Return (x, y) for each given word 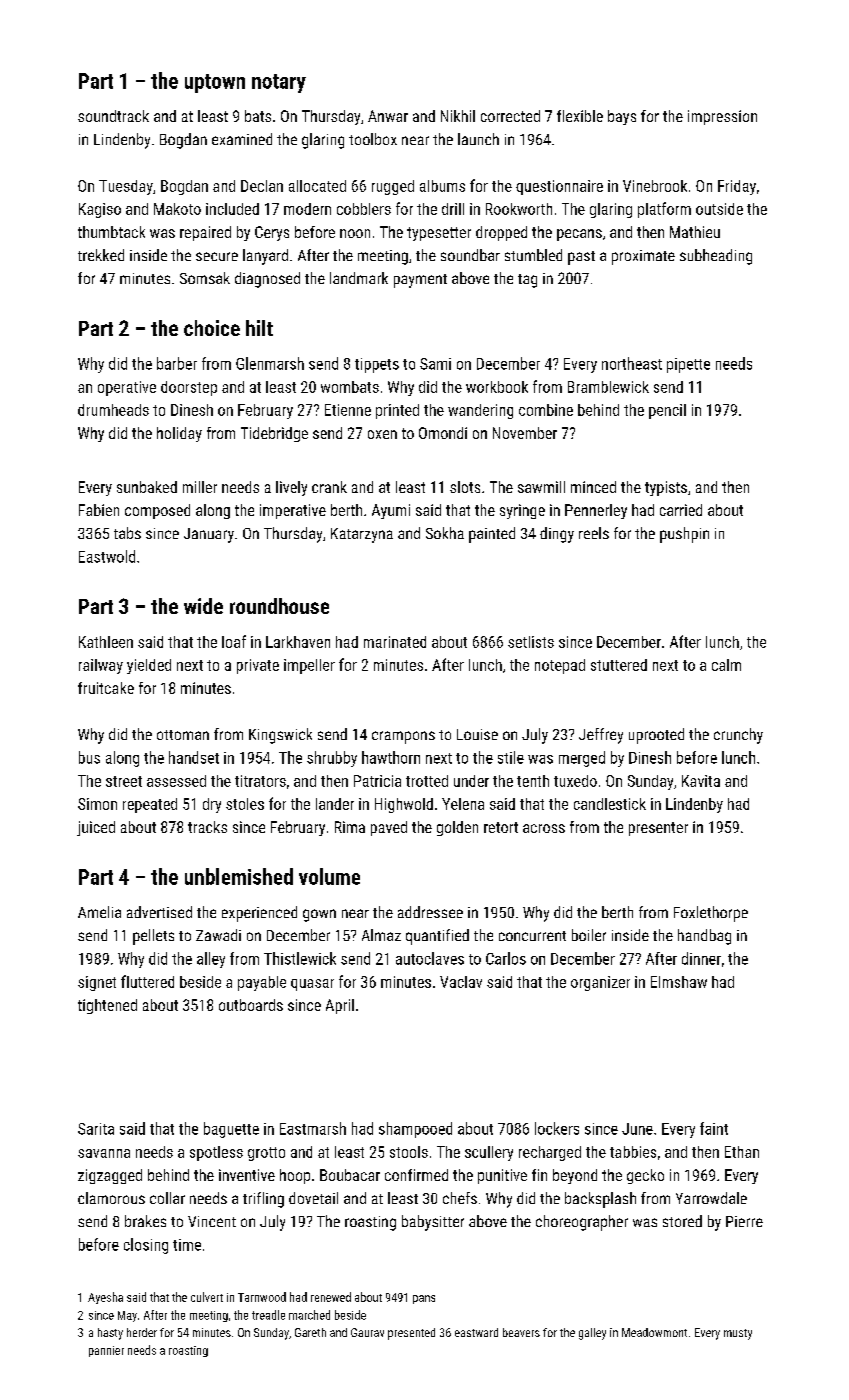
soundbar (470, 255)
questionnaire (559, 187)
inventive (247, 1175)
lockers (557, 1128)
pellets (153, 937)
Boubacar (350, 1175)
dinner (701, 958)
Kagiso (100, 210)
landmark (359, 278)
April (340, 1006)
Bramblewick (608, 387)
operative (127, 388)
